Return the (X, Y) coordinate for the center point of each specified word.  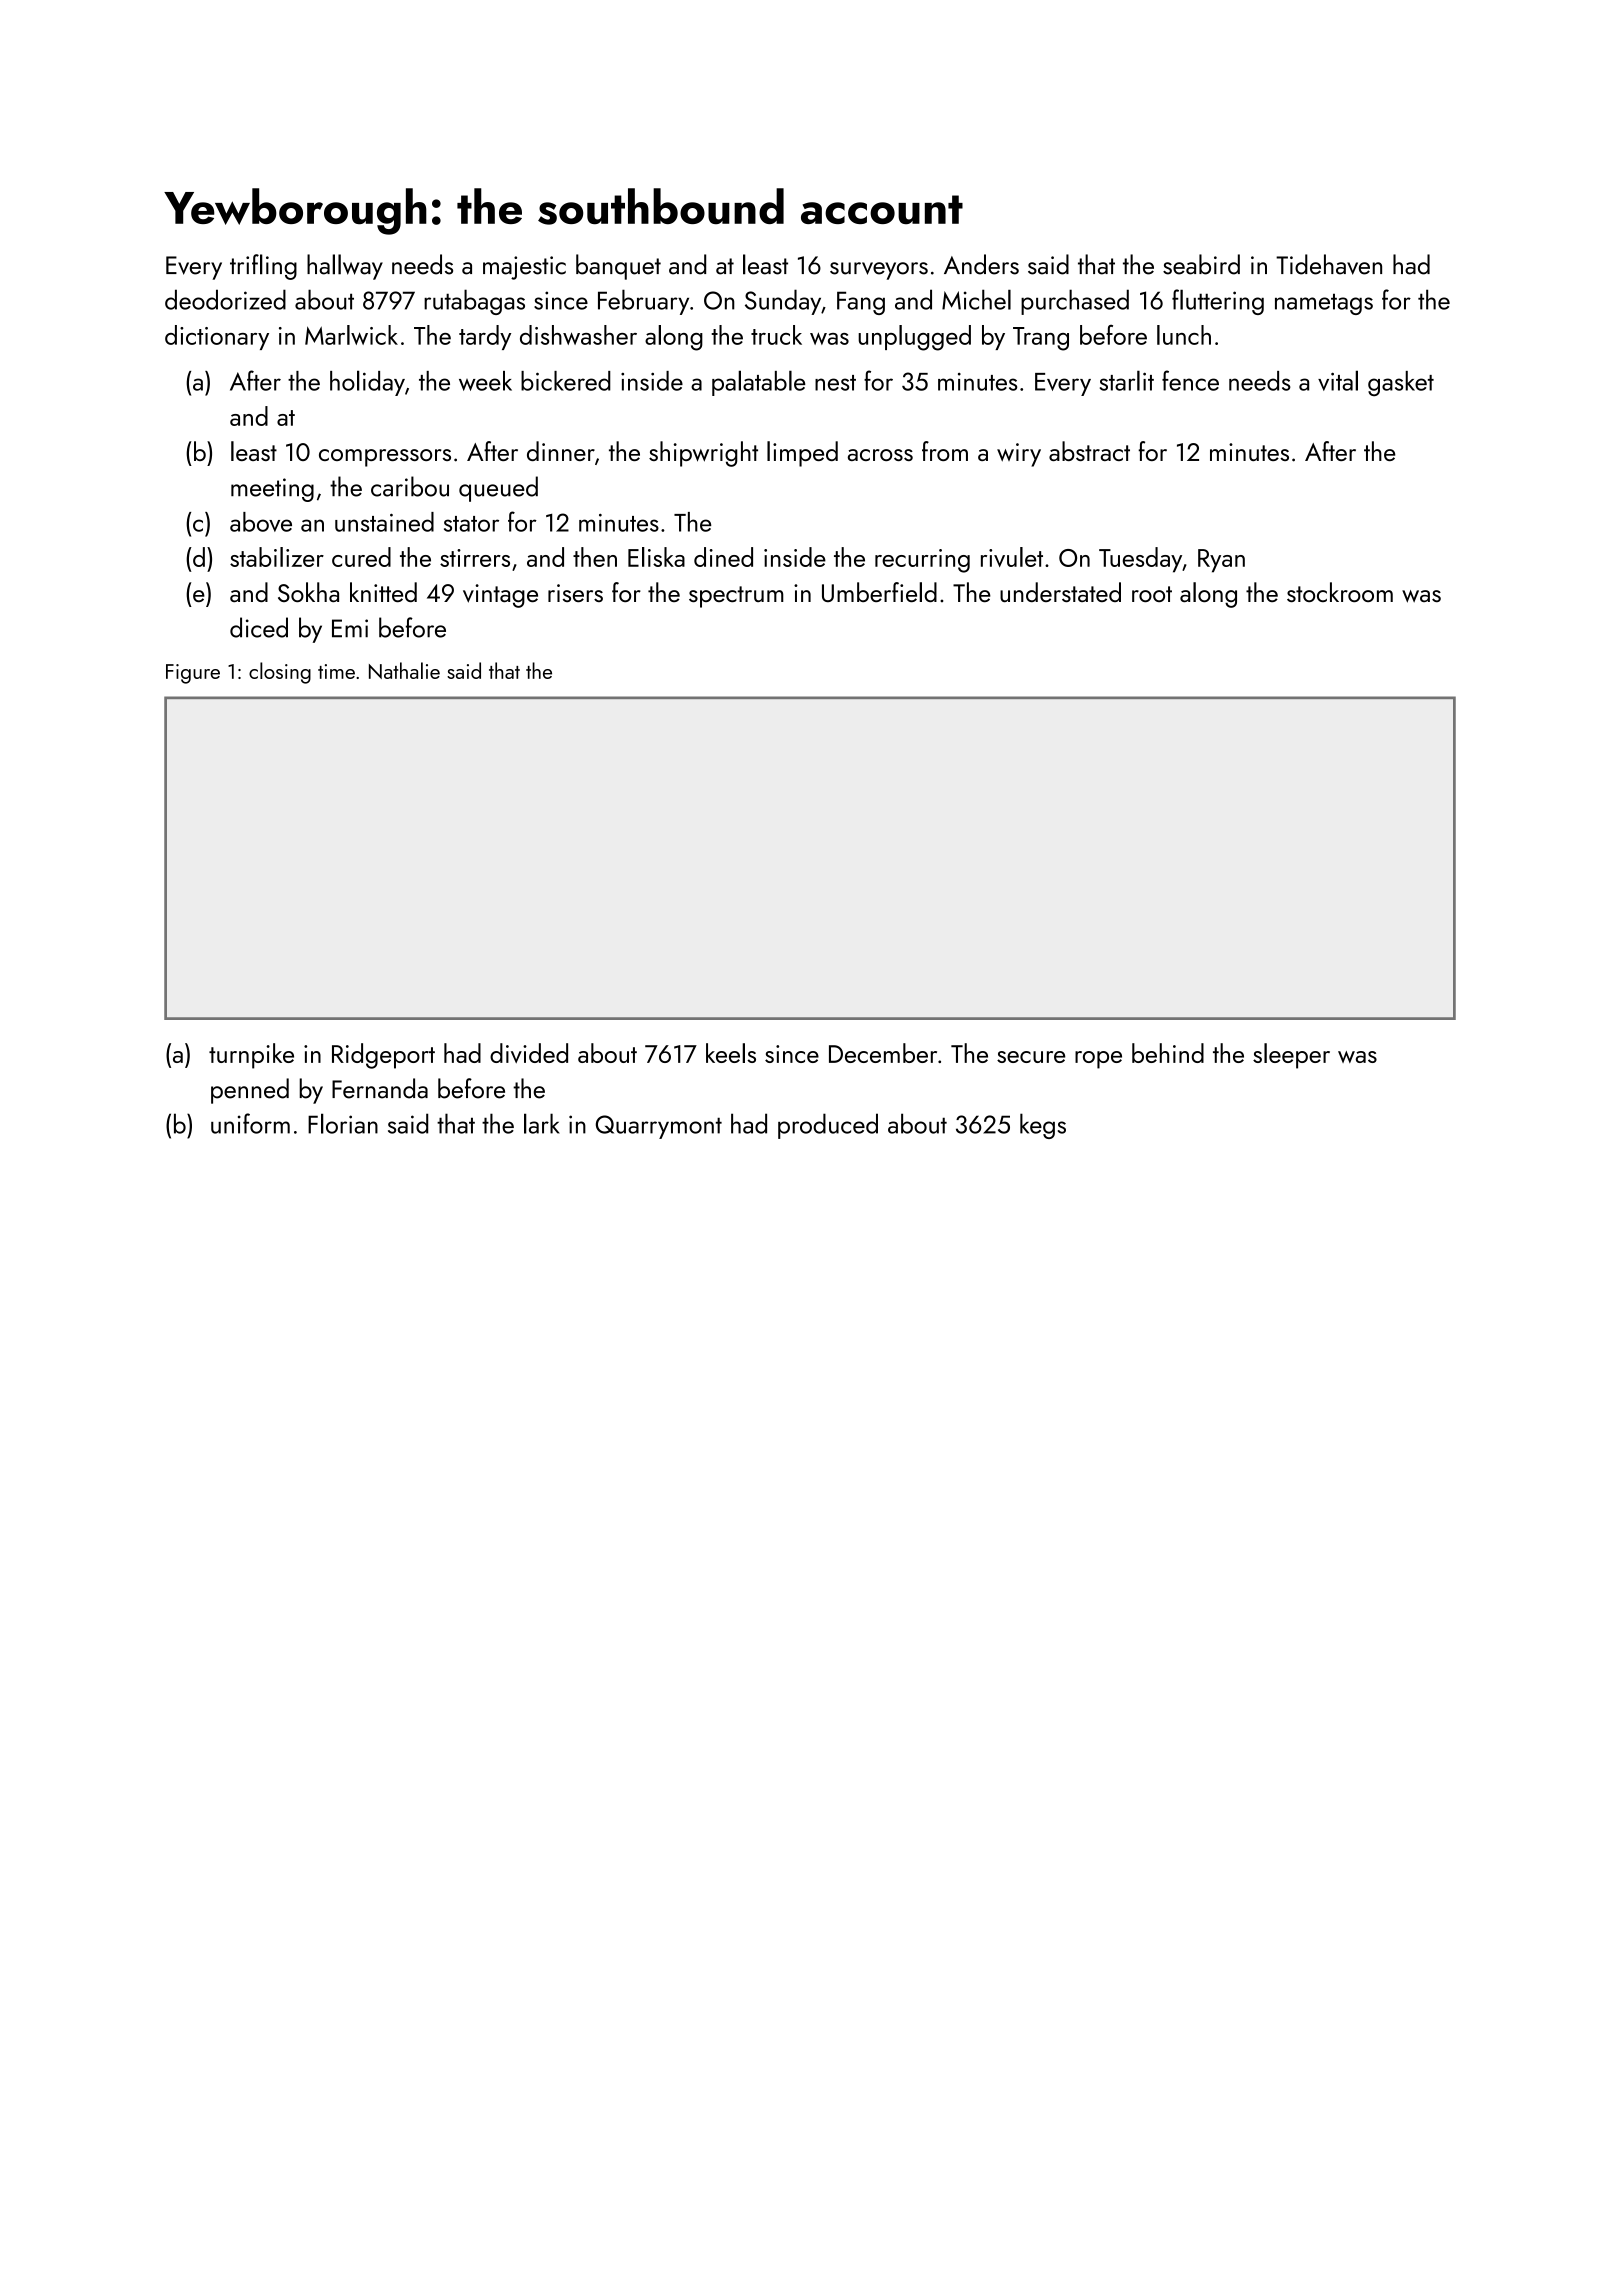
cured (361, 557)
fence (1190, 380)
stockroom (1340, 592)
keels (731, 1053)
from (945, 451)
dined (723, 557)
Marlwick (351, 335)
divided (529, 1053)
